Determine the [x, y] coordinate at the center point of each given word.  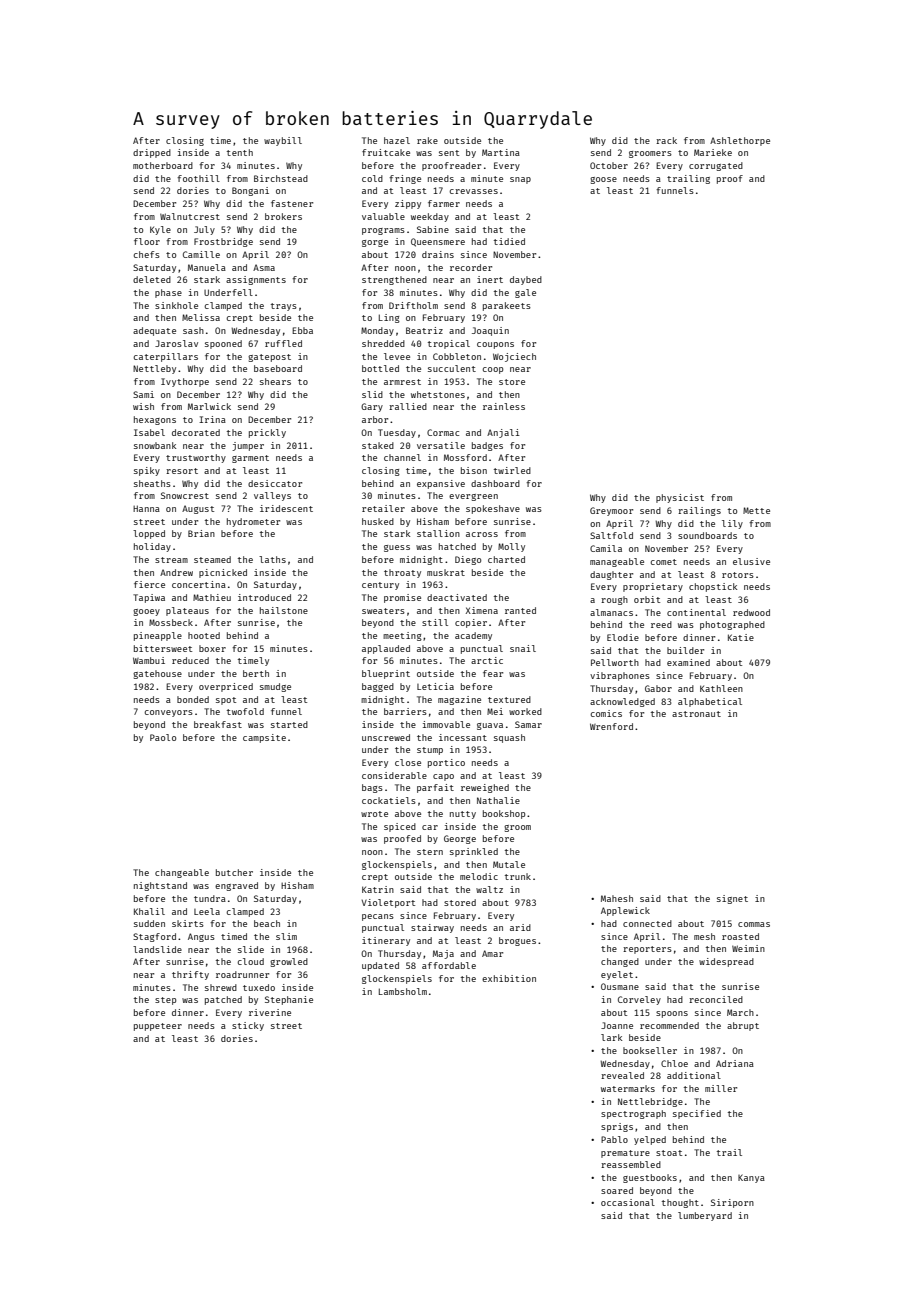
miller [721, 1088]
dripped [152, 153]
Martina [501, 152]
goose [603, 180]
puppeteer [158, 1027]
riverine [270, 1012]
